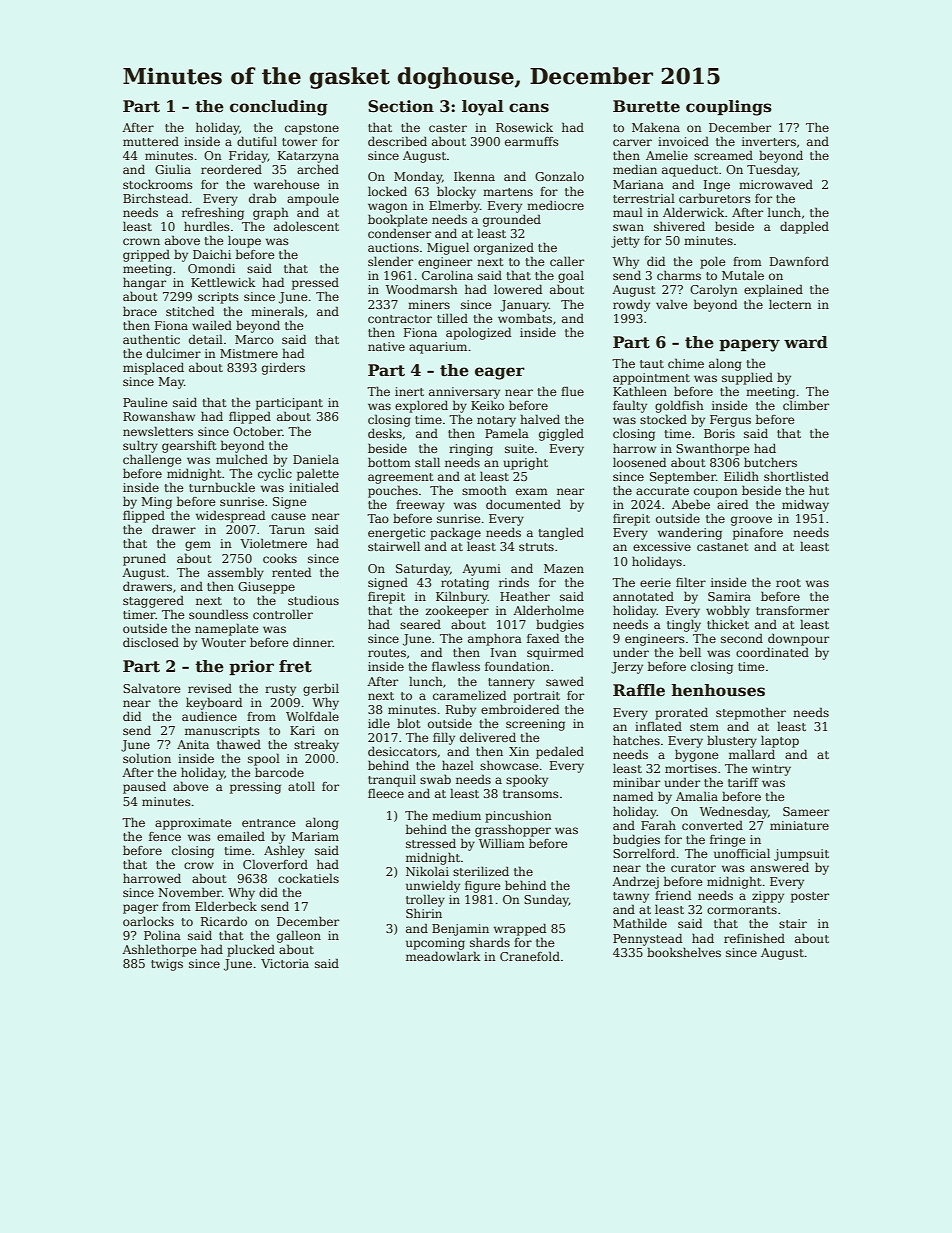  Describe the element at coordinates (431, 843) in the screenshot. I see `stressed` at that location.
